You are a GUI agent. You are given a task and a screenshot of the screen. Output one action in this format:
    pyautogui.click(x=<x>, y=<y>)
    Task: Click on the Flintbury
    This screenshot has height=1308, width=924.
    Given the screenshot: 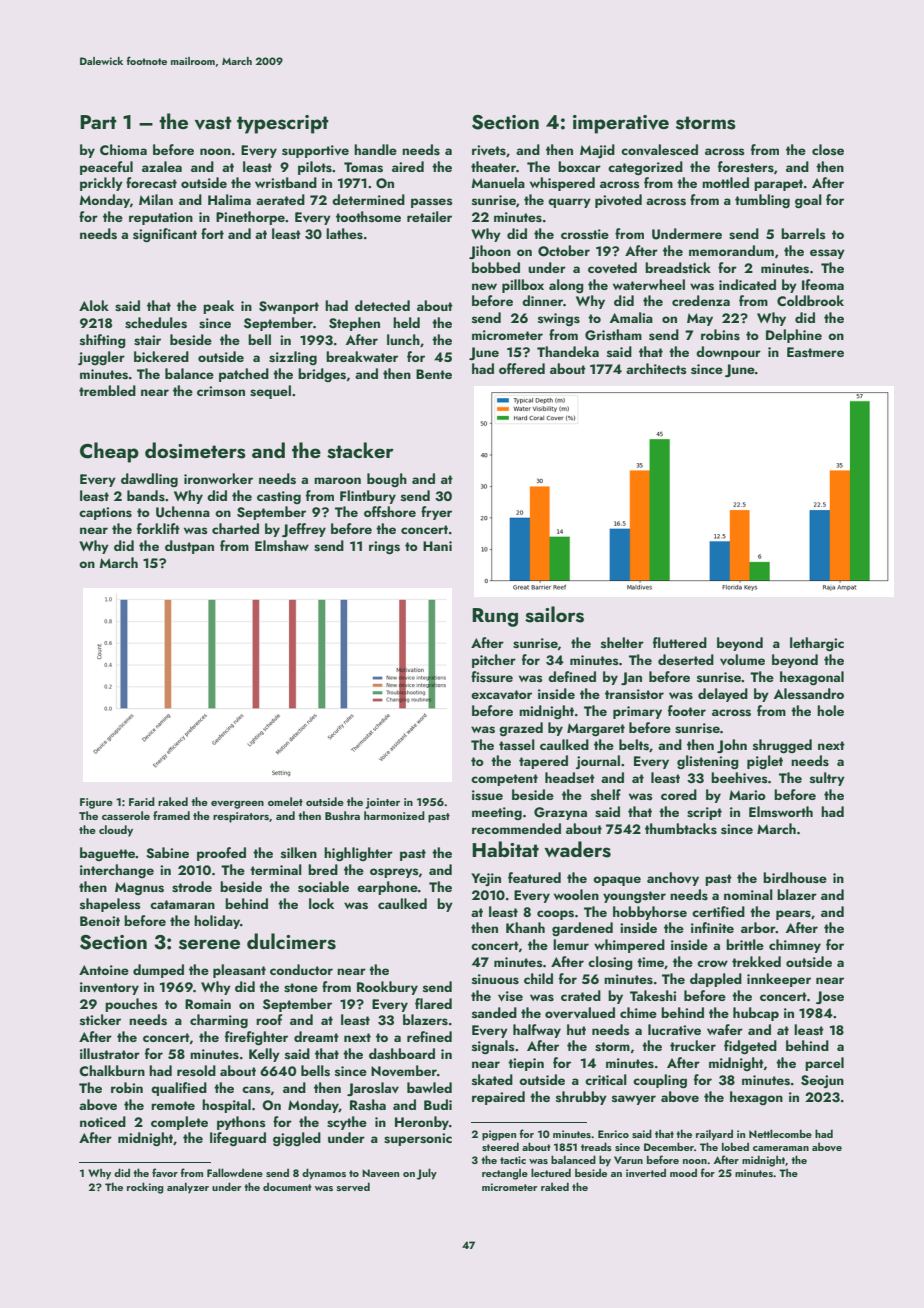 What is the action you would take?
    pyautogui.click(x=368, y=497)
